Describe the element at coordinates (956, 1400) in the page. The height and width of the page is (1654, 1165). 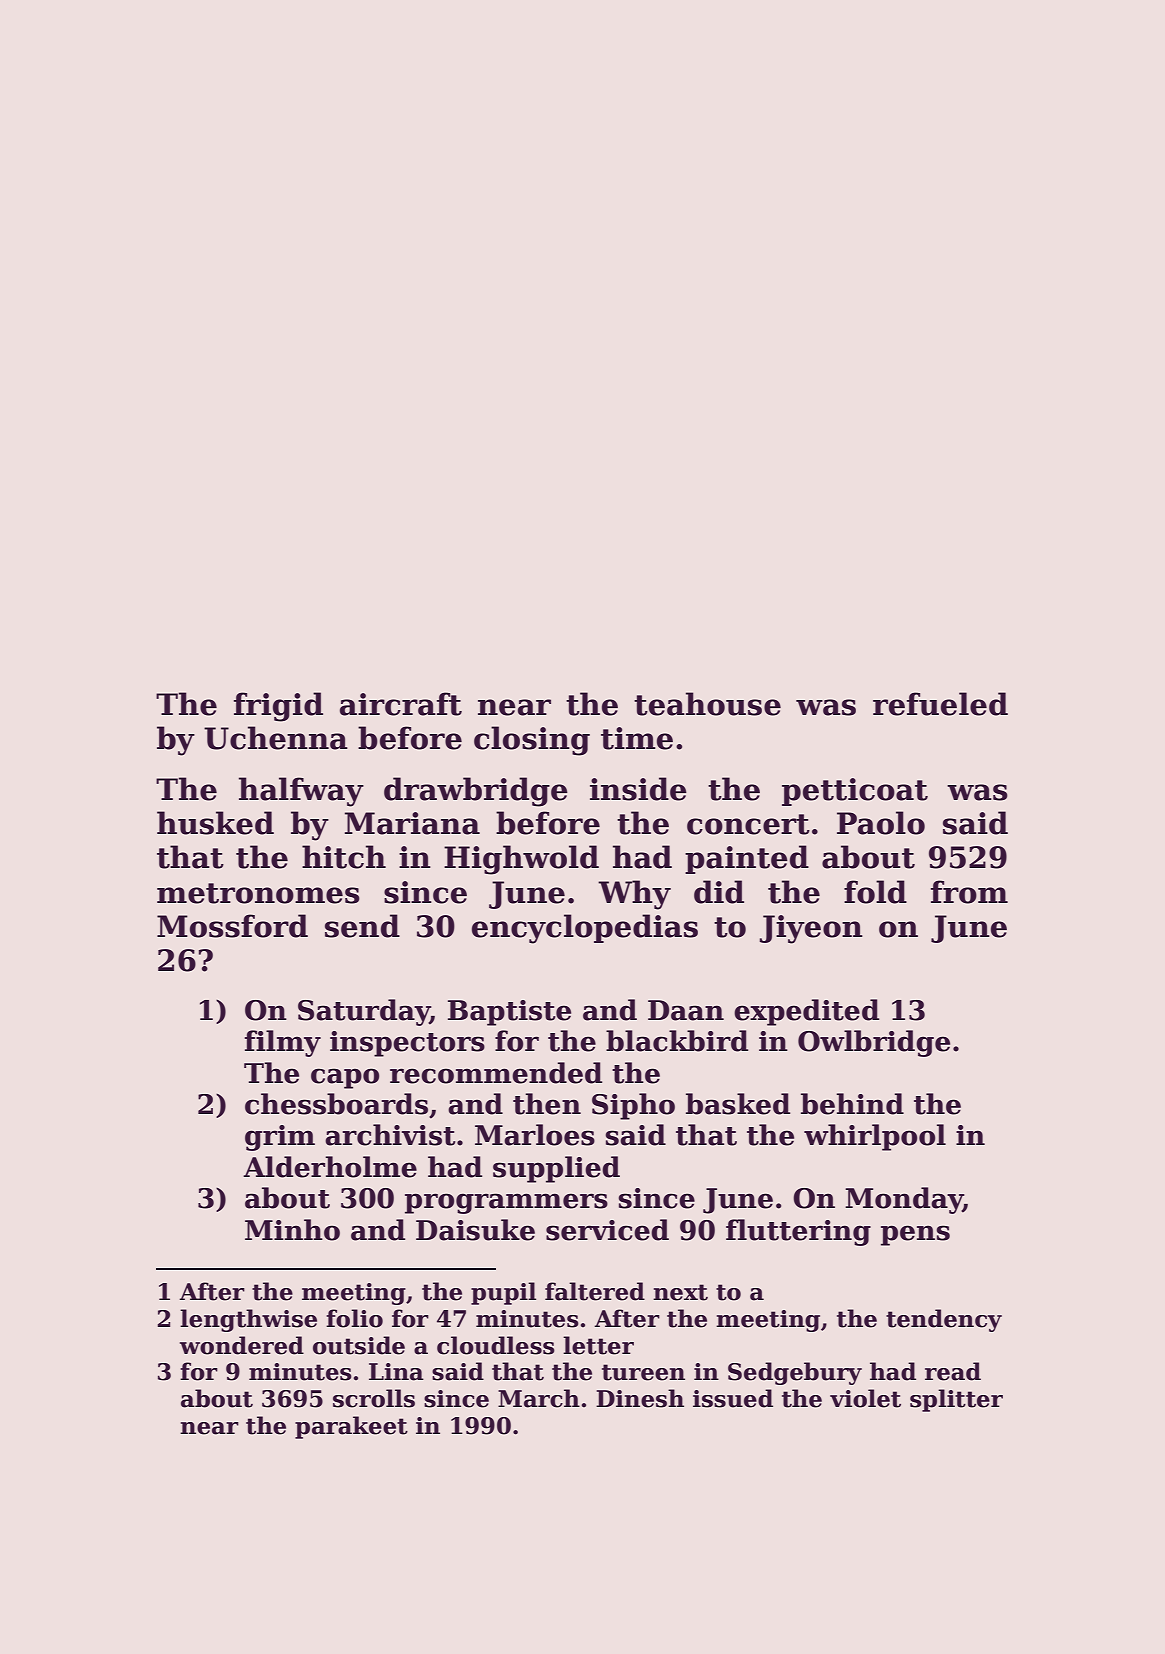
I see `splitter` at that location.
